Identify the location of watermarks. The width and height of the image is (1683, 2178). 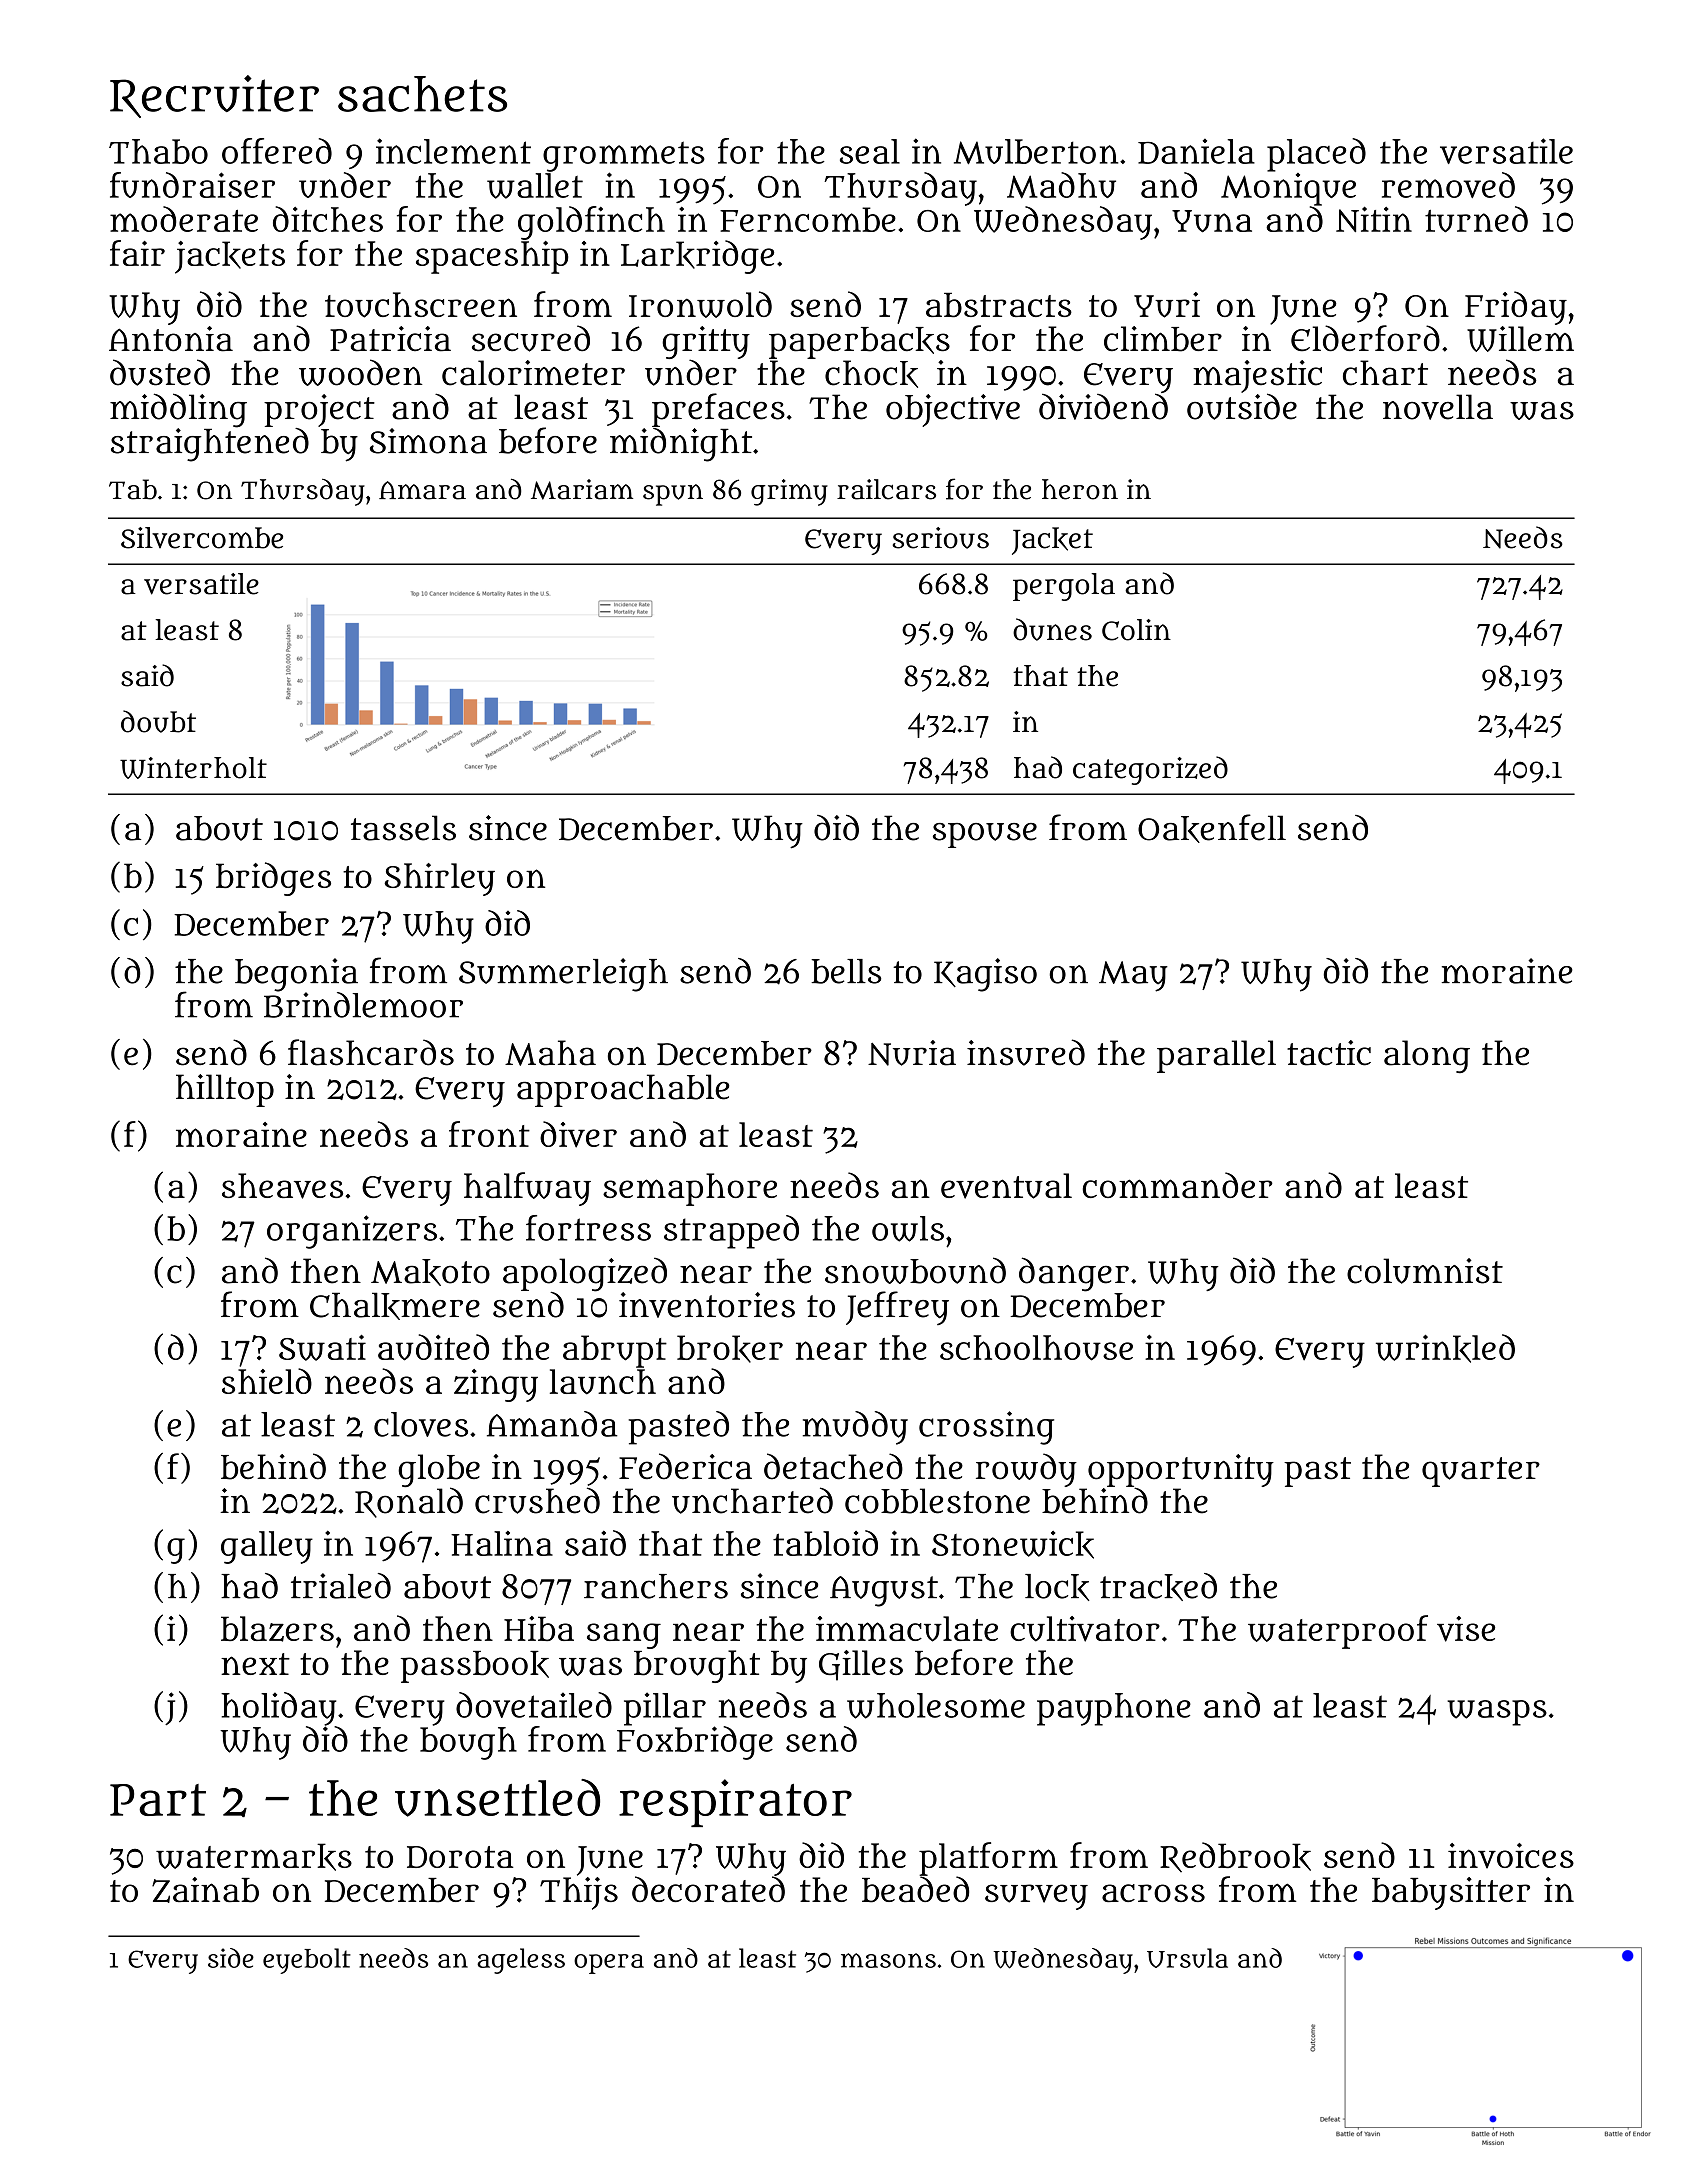
(254, 1857).
